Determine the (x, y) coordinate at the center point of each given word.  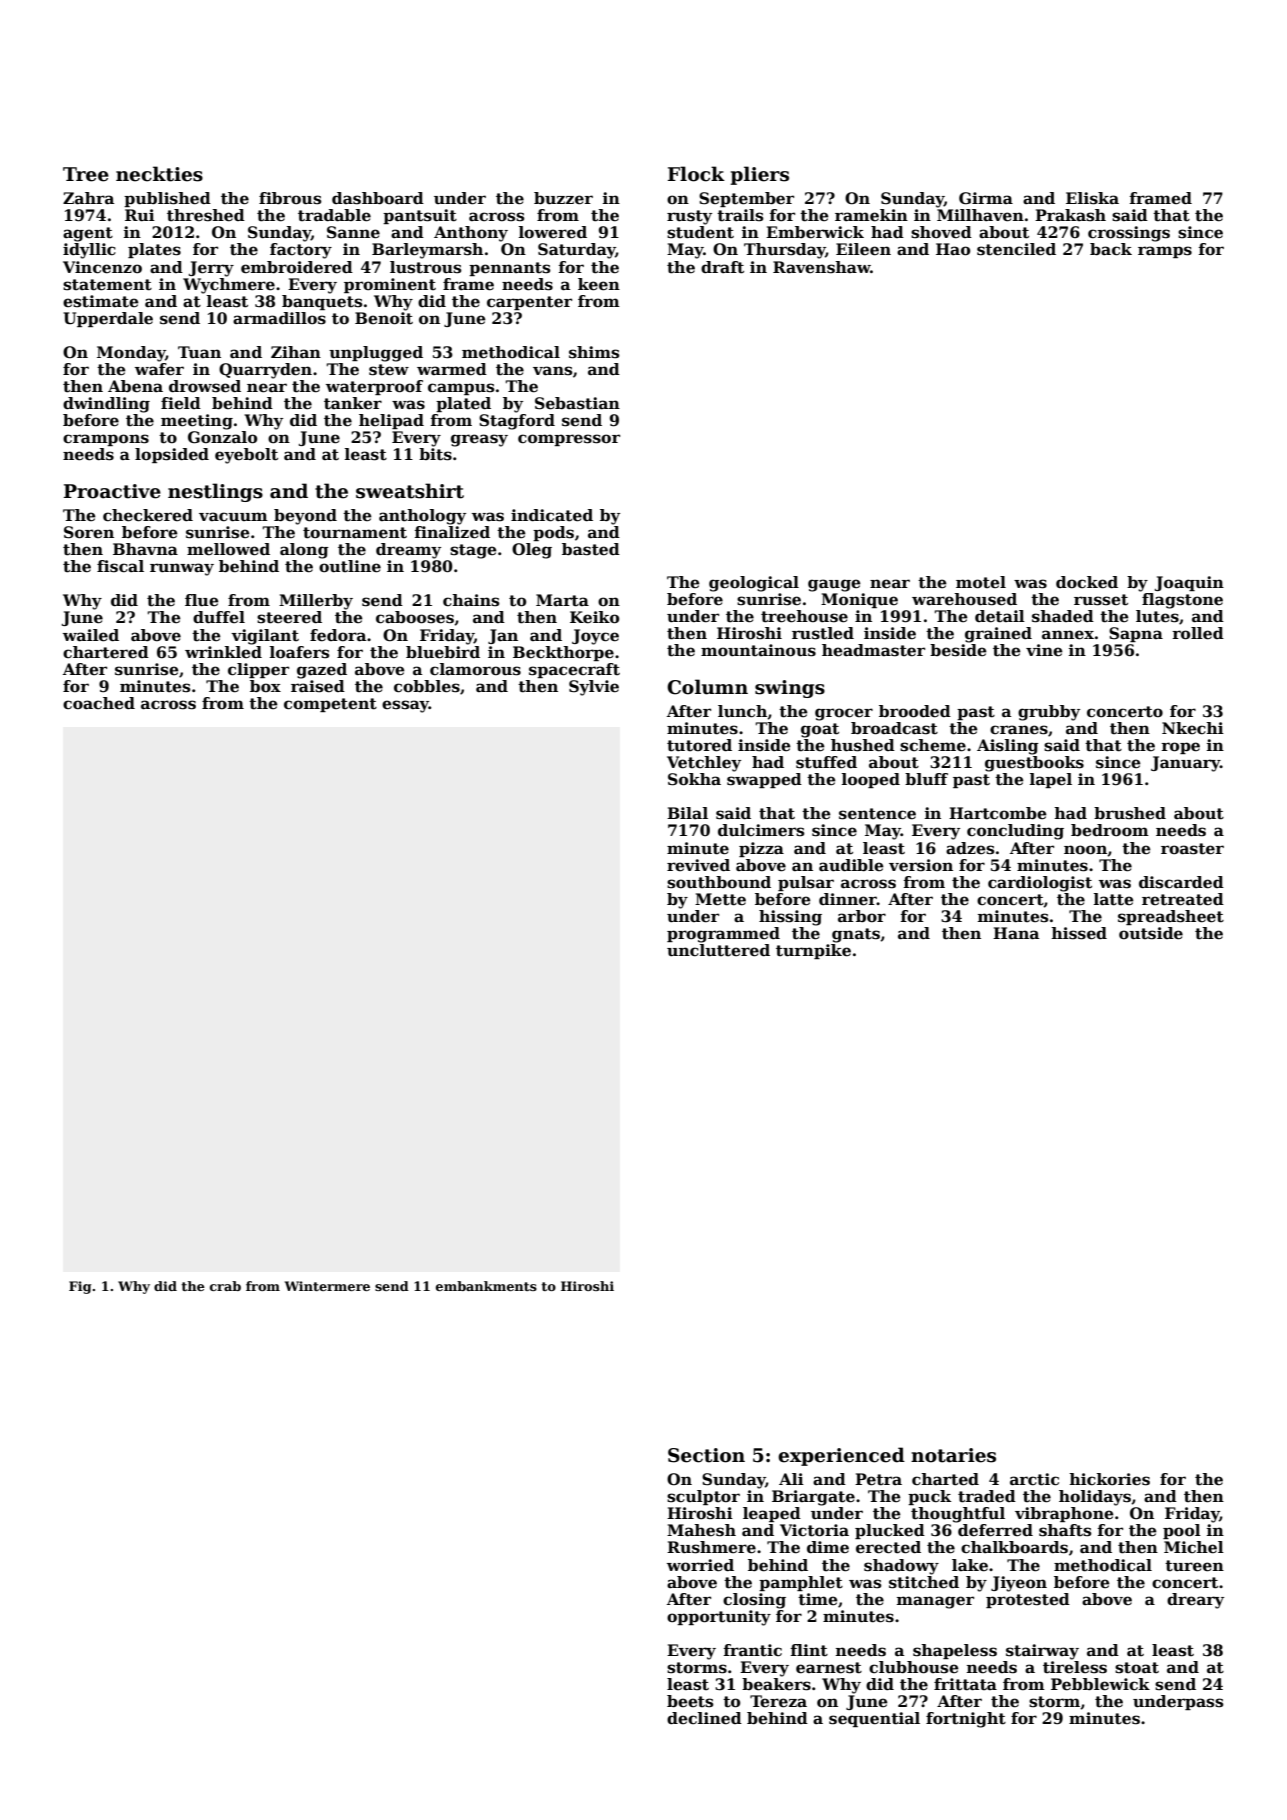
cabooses (415, 617)
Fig (80, 1287)
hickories (1109, 1479)
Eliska (1092, 198)
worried (700, 1565)
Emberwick (815, 232)
